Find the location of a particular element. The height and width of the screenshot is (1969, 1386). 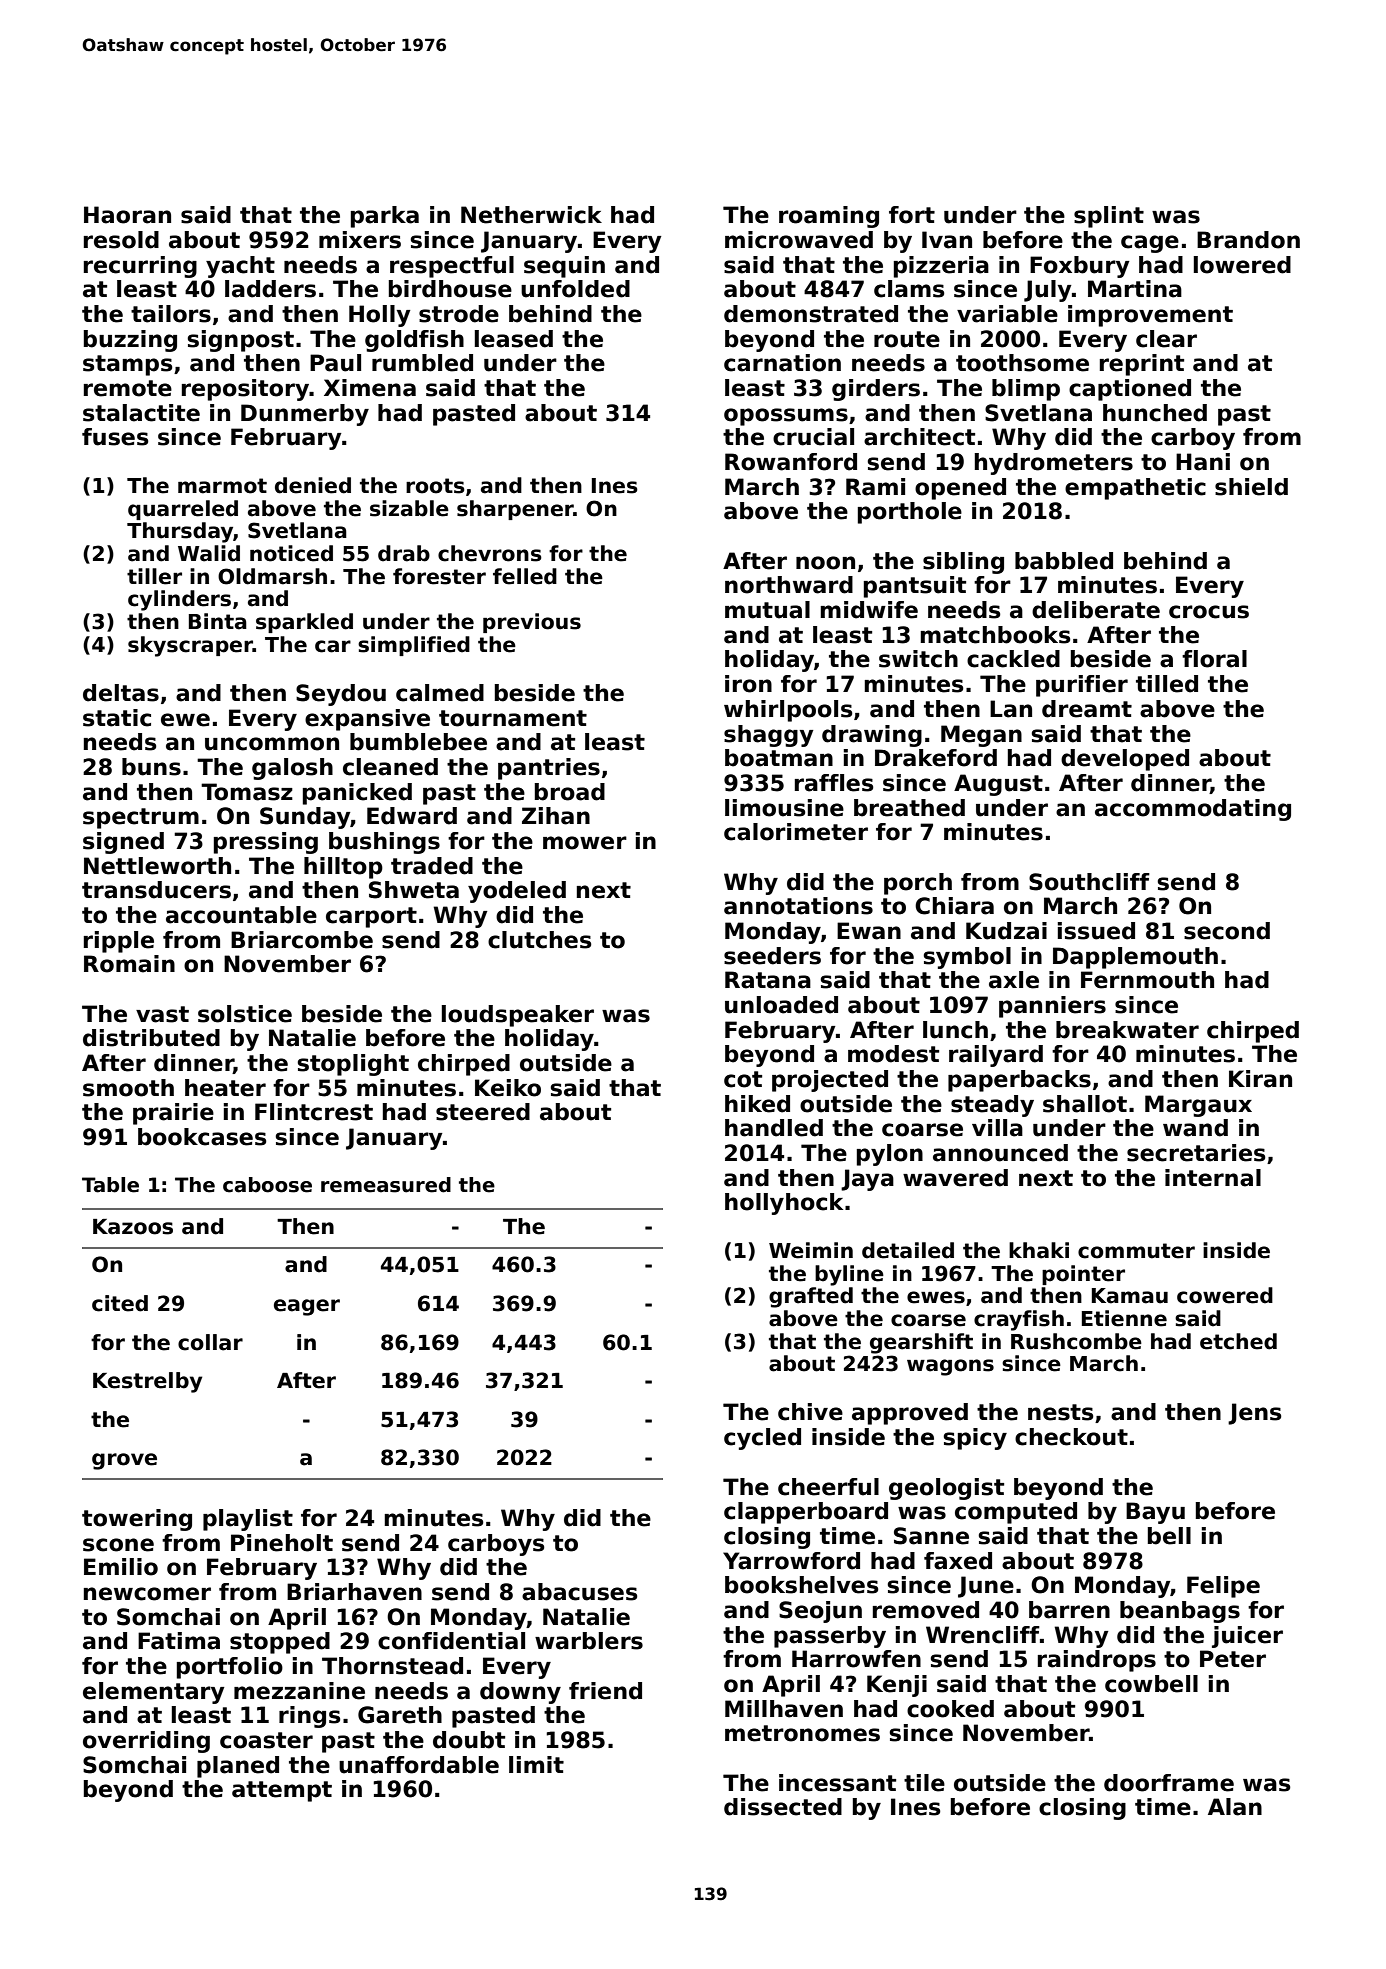

variable is located at coordinates (1007, 314).
